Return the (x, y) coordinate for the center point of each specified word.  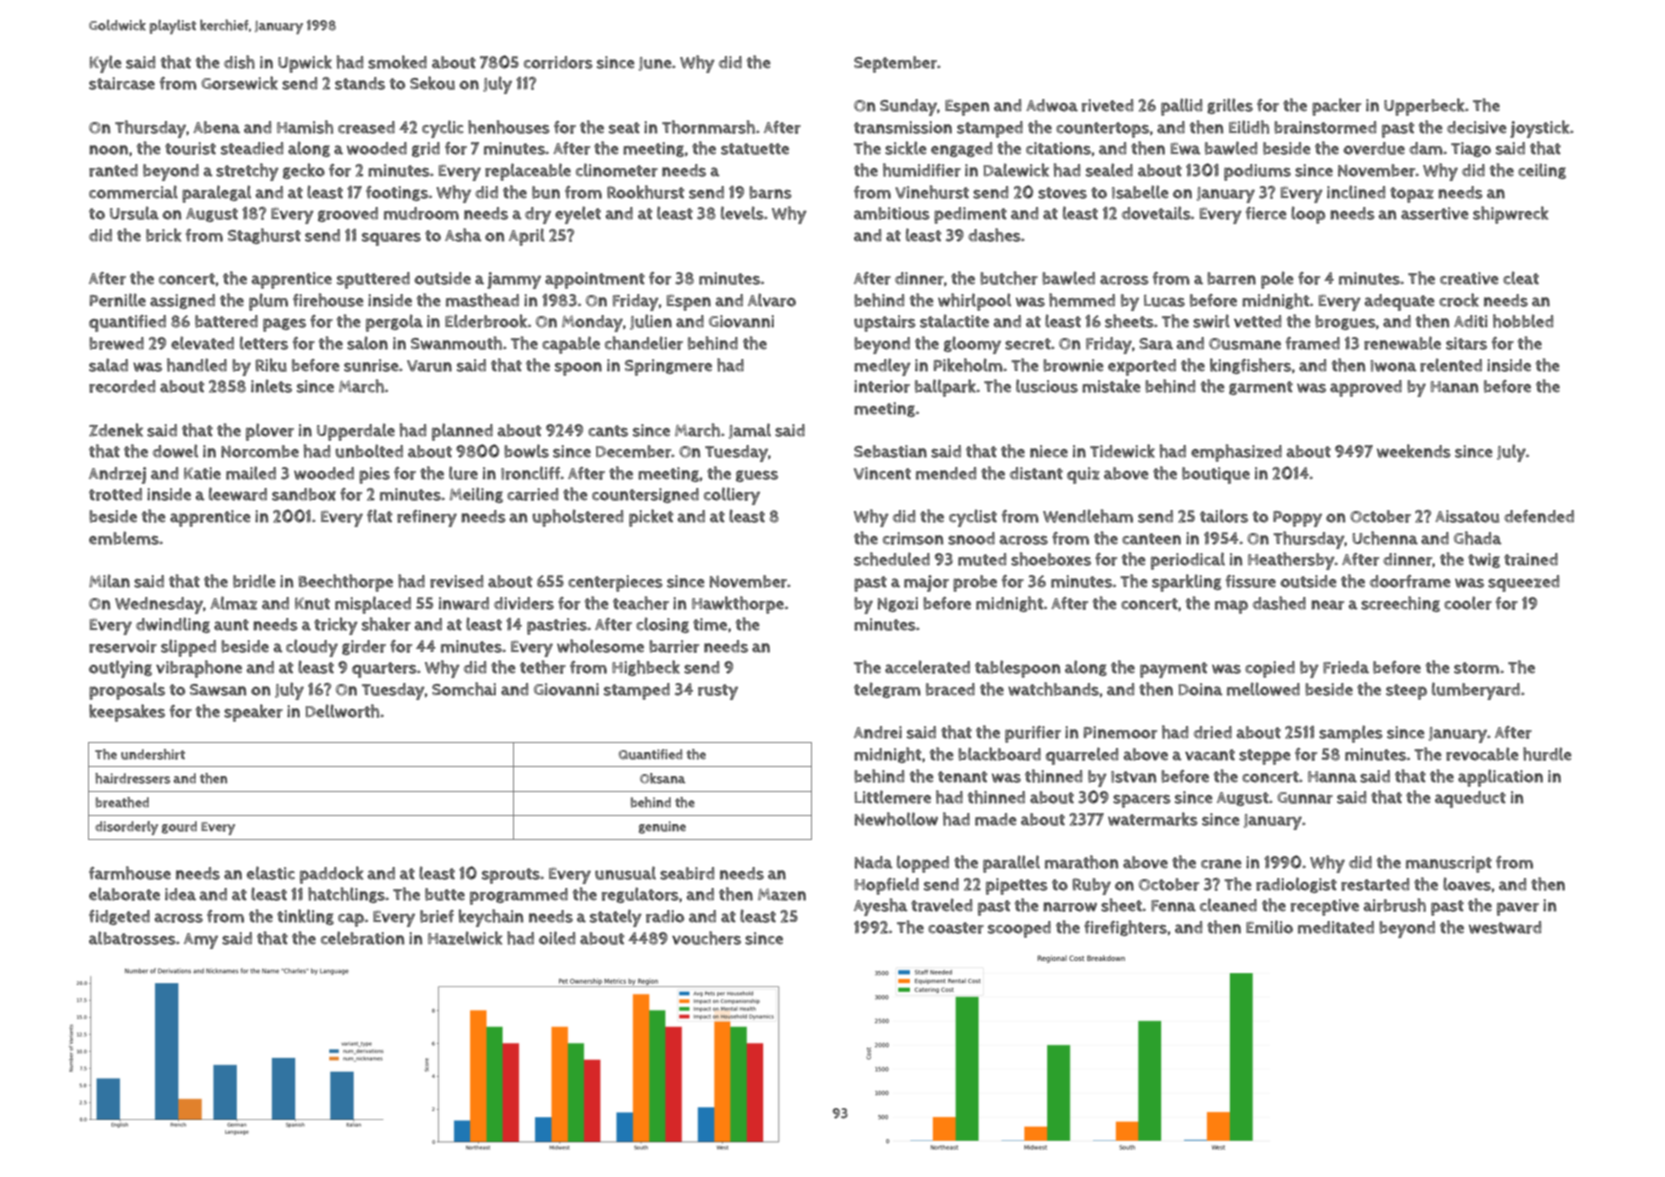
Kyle (106, 64)
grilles (1230, 106)
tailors (1224, 516)
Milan (109, 581)
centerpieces (615, 583)
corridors (558, 62)
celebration (363, 938)
